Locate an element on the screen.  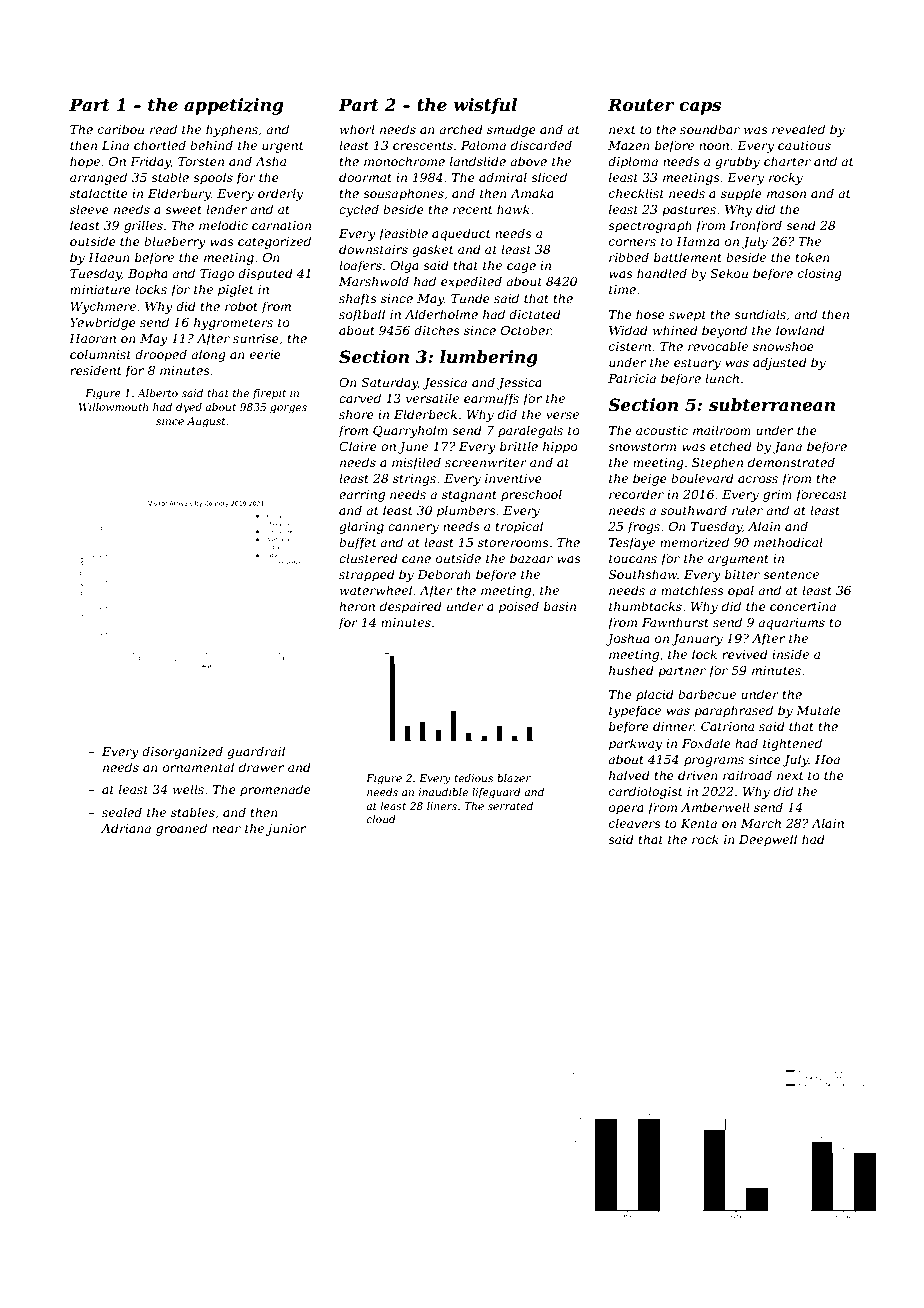
caribou is located at coordinates (121, 129).
